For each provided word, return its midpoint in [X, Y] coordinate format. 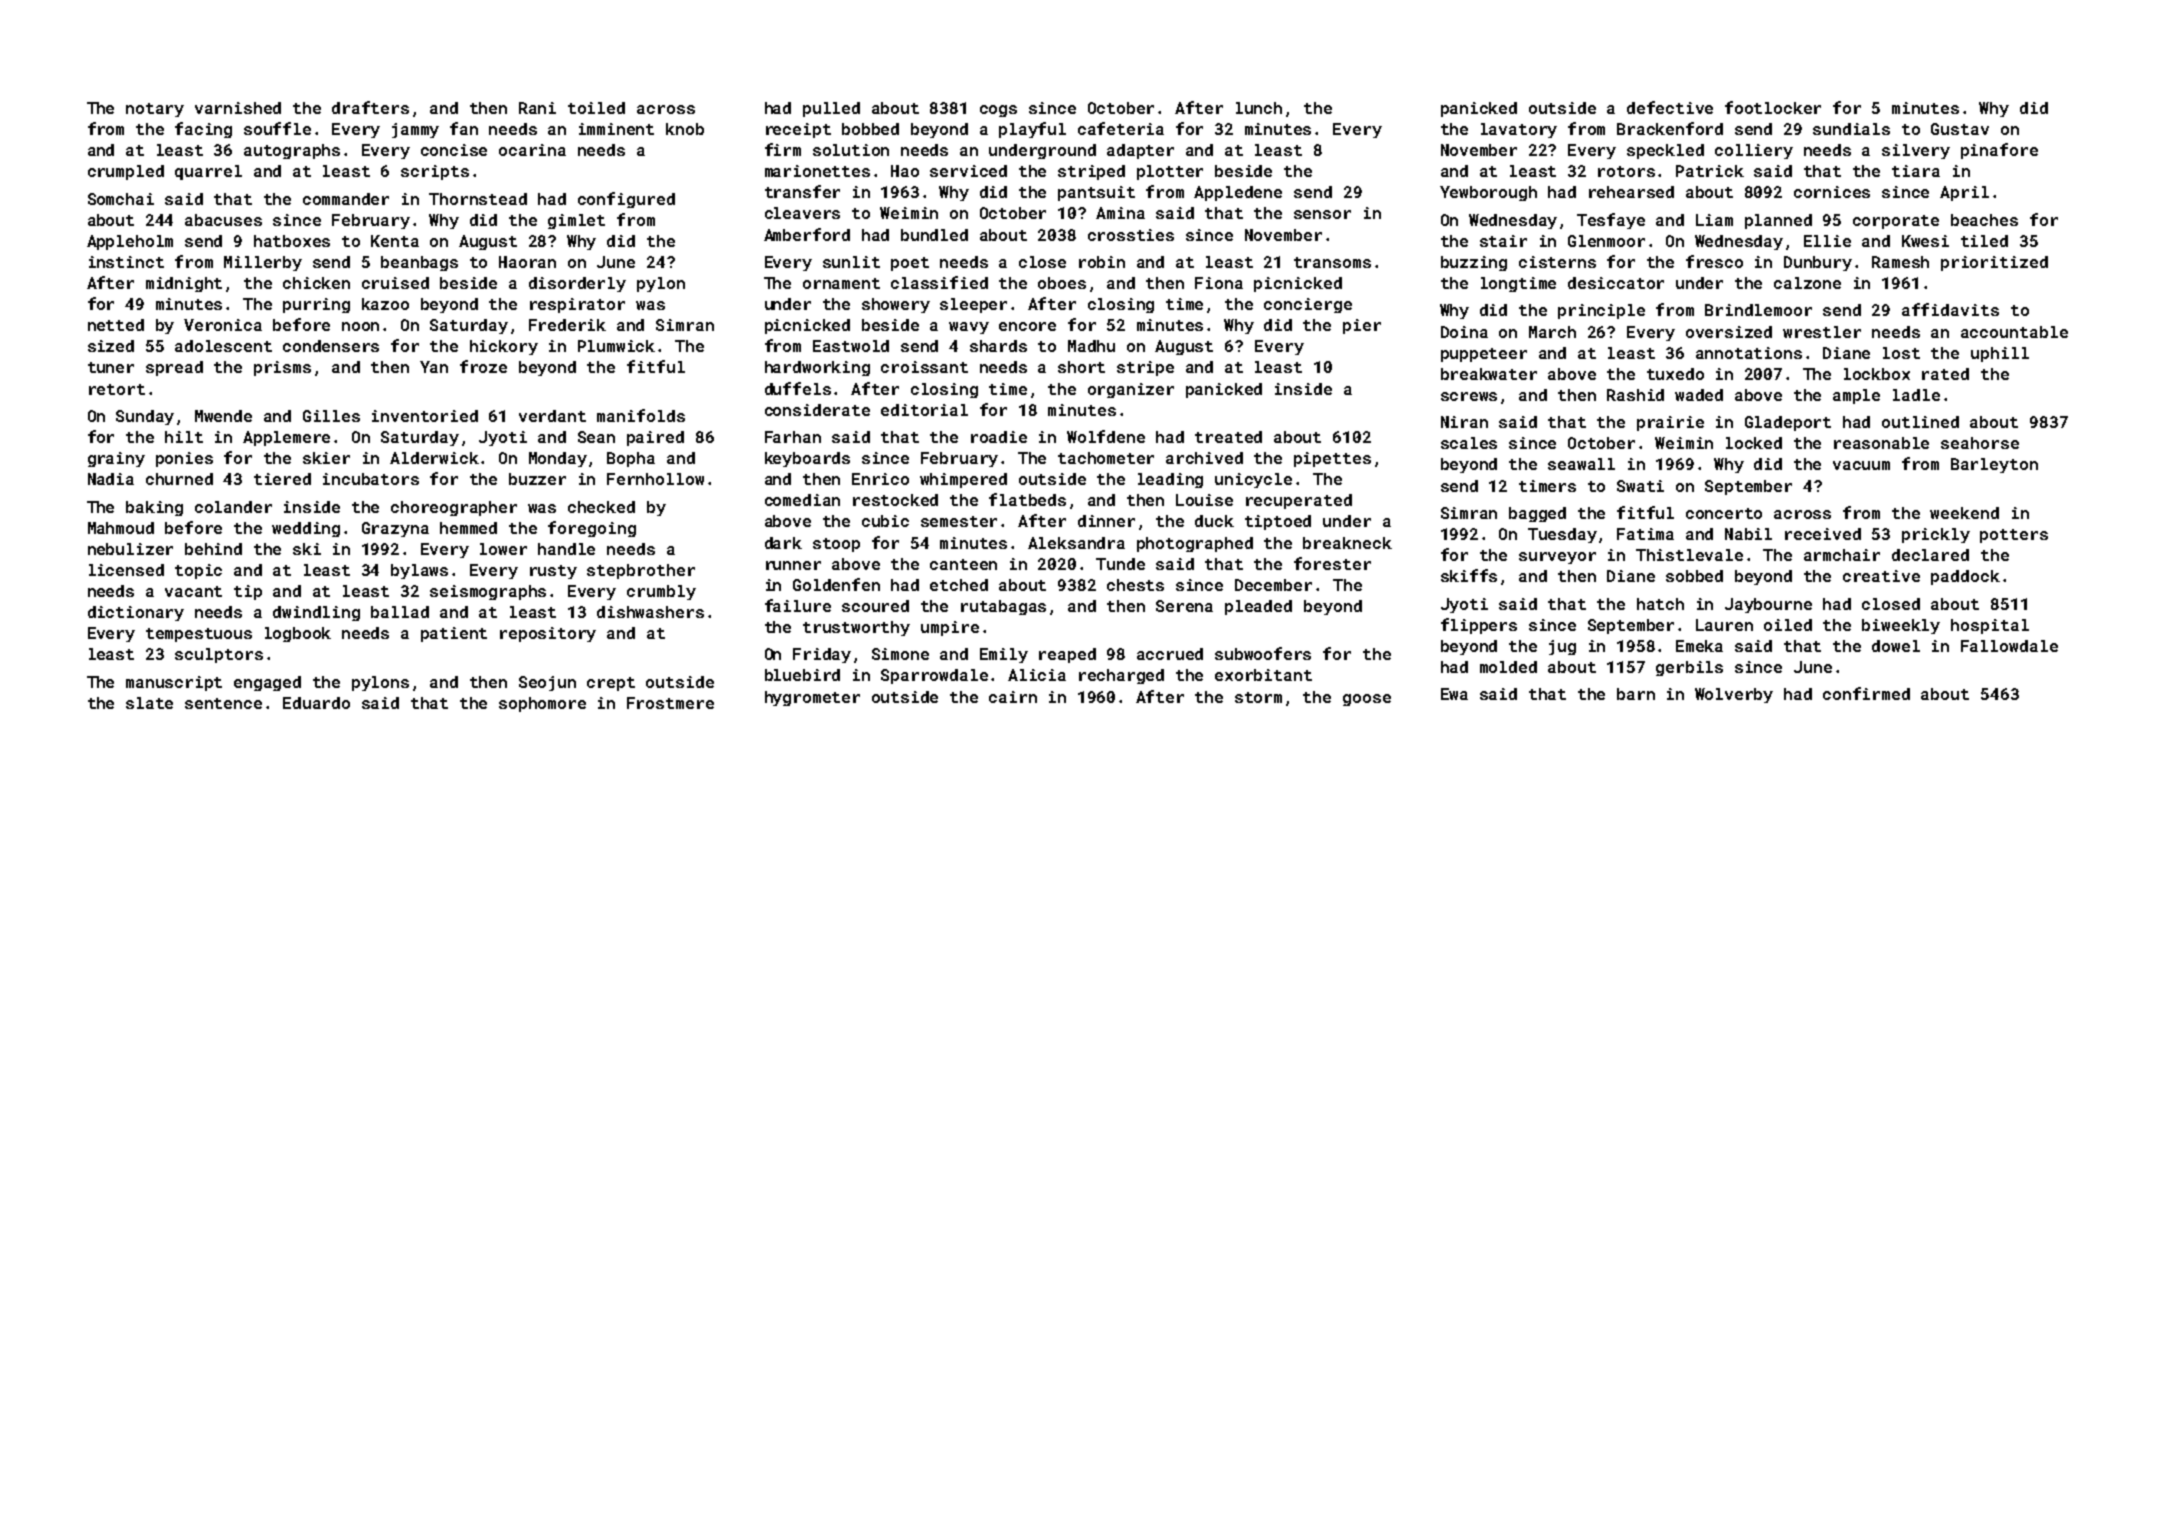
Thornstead [478, 199]
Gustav [1960, 129]
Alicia [1037, 675]
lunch [1259, 108]
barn [1636, 694]
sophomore [542, 704]
